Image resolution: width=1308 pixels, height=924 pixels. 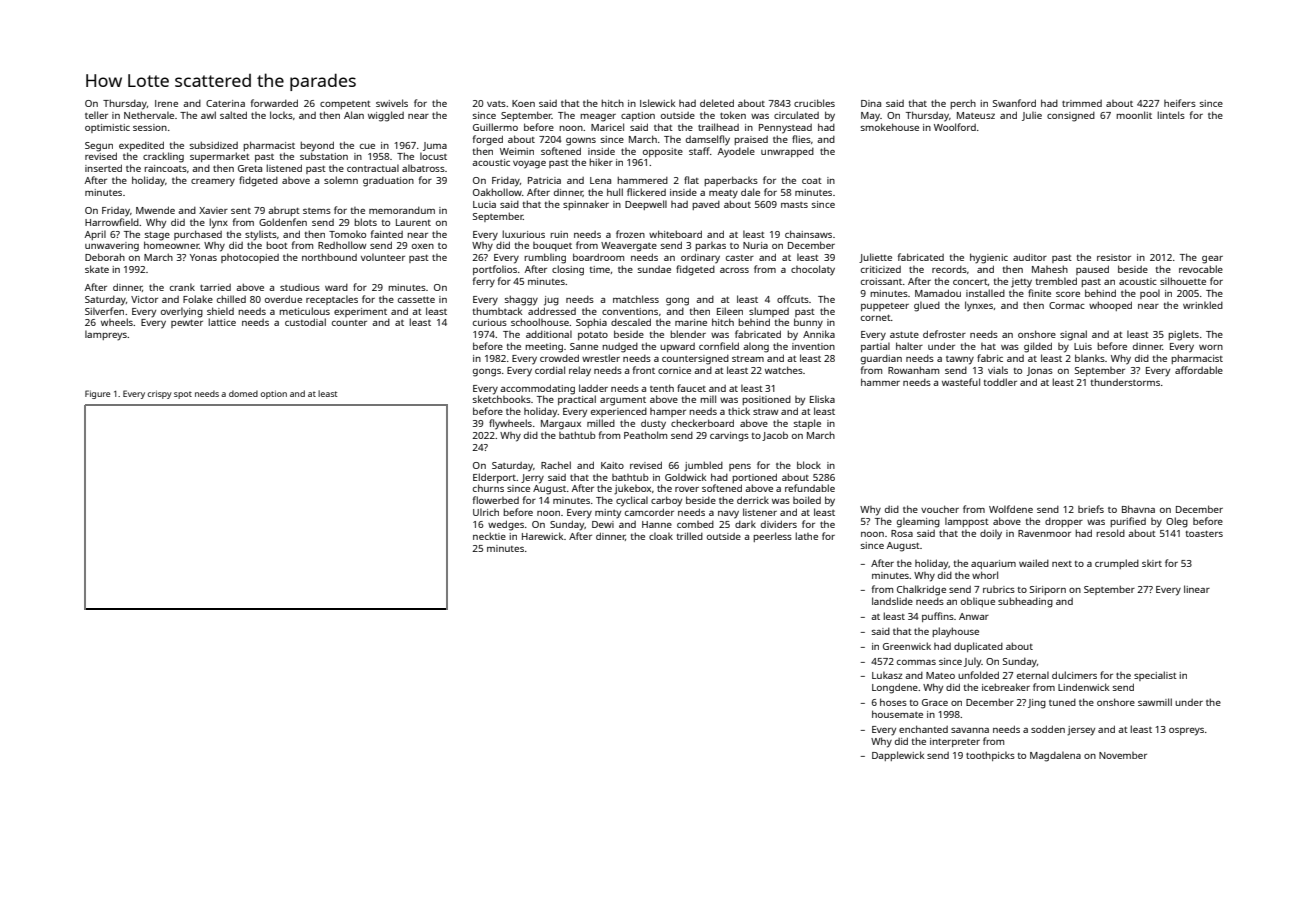 I want to click on domed, so click(x=243, y=393).
